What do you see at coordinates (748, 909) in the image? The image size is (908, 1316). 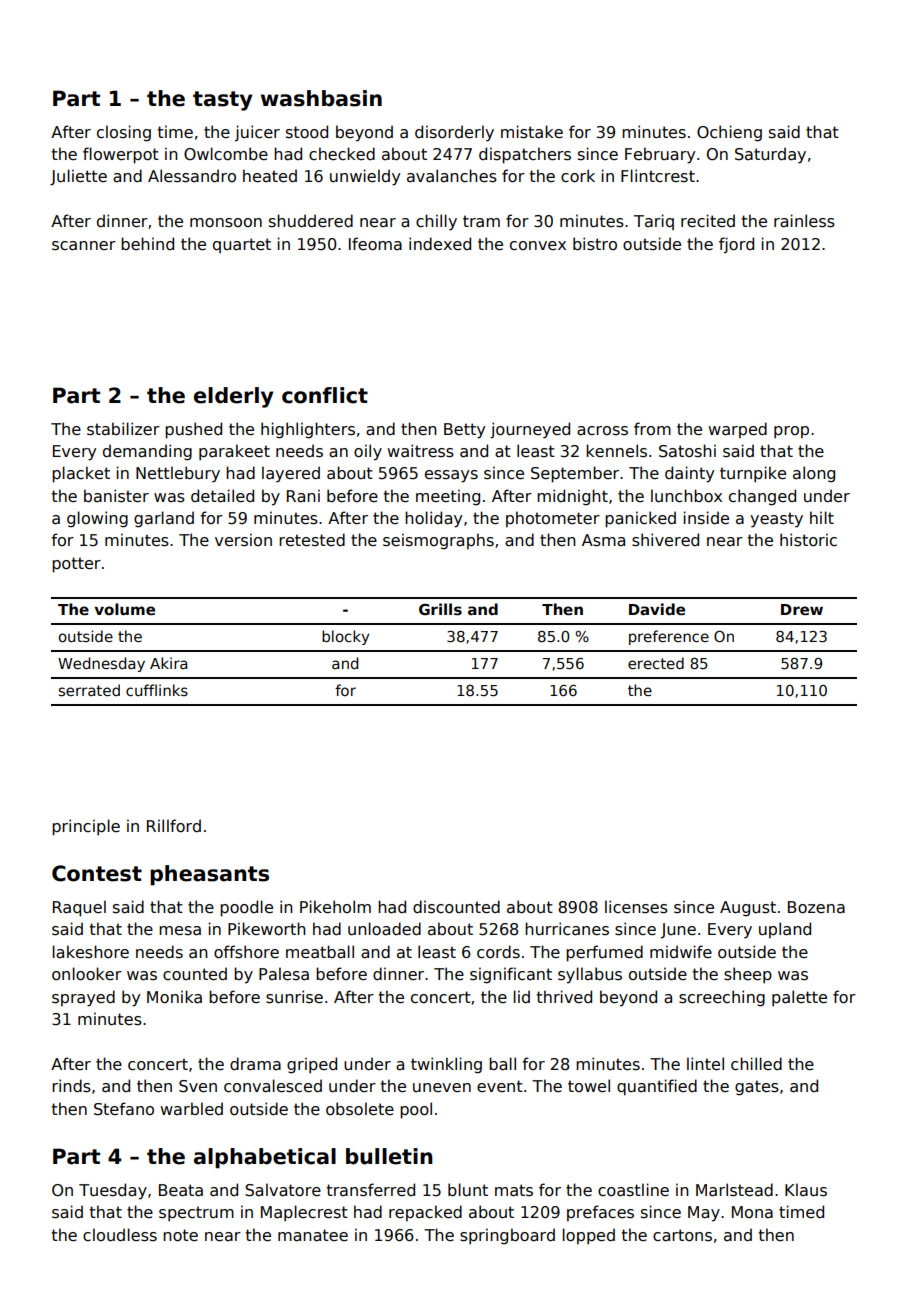 I see `August` at bounding box center [748, 909].
